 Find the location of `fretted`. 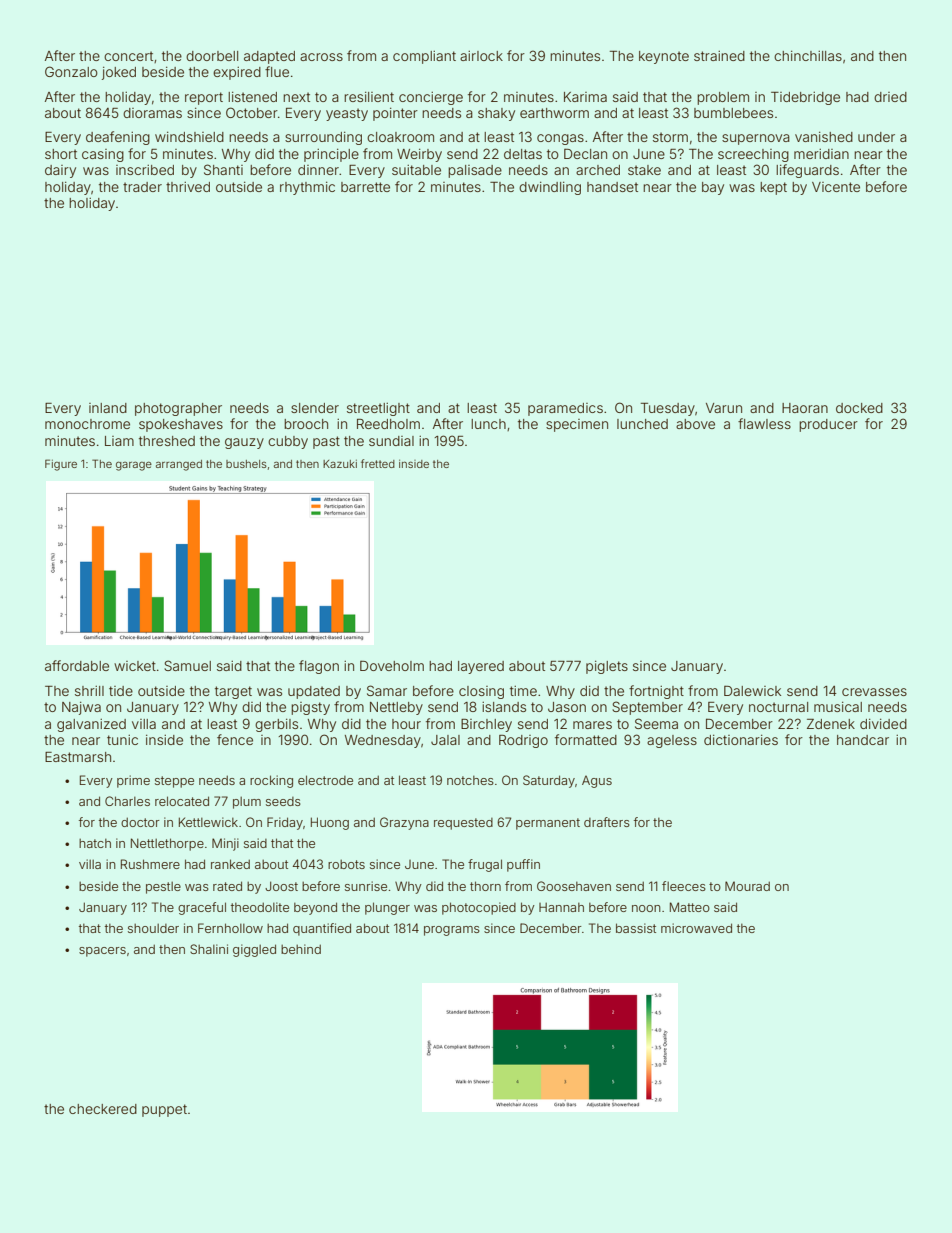

fretted is located at coordinates (378, 463).
